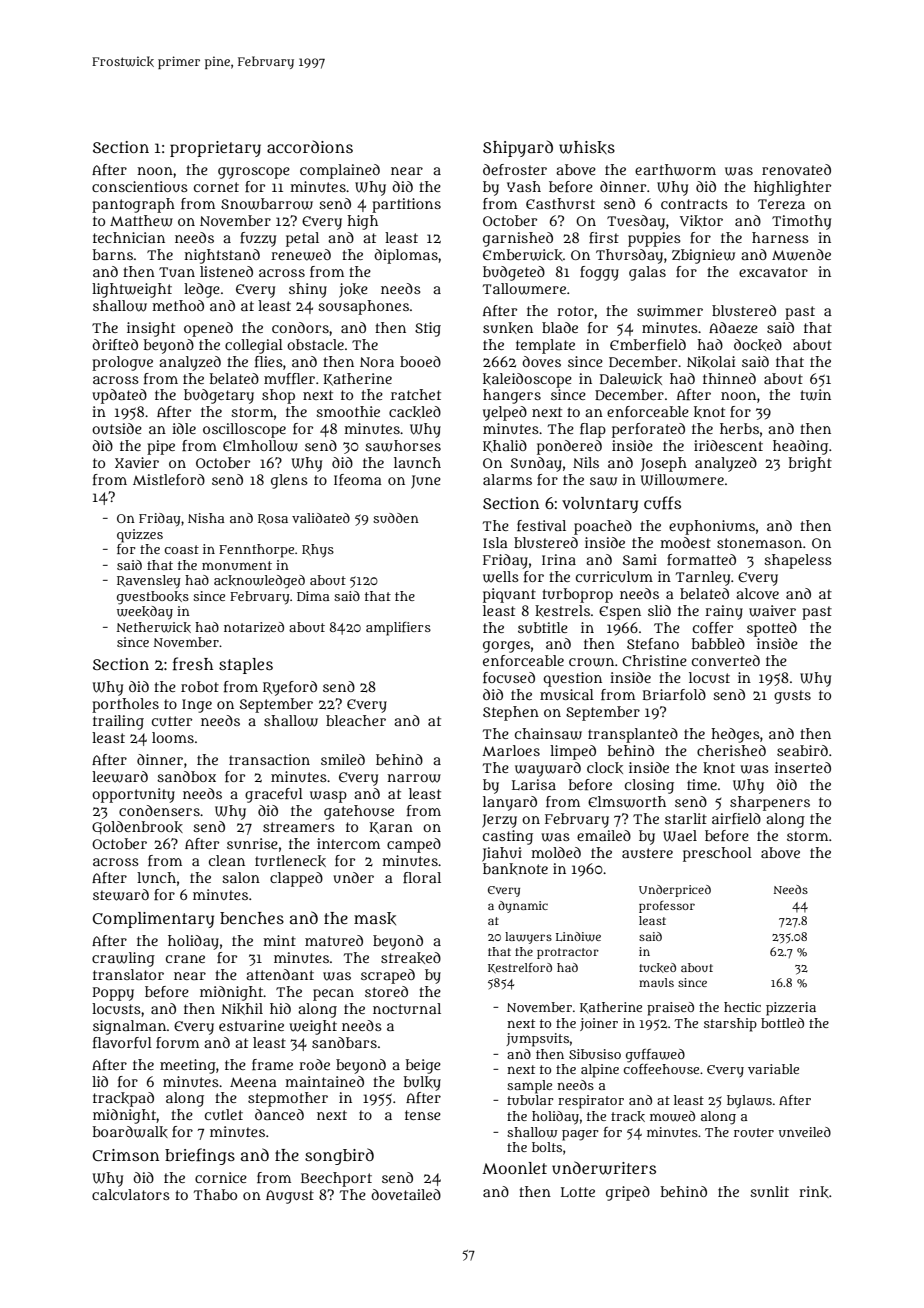 The image size is (924, 1308). I want to click on subtitle, so click(543, 627).
